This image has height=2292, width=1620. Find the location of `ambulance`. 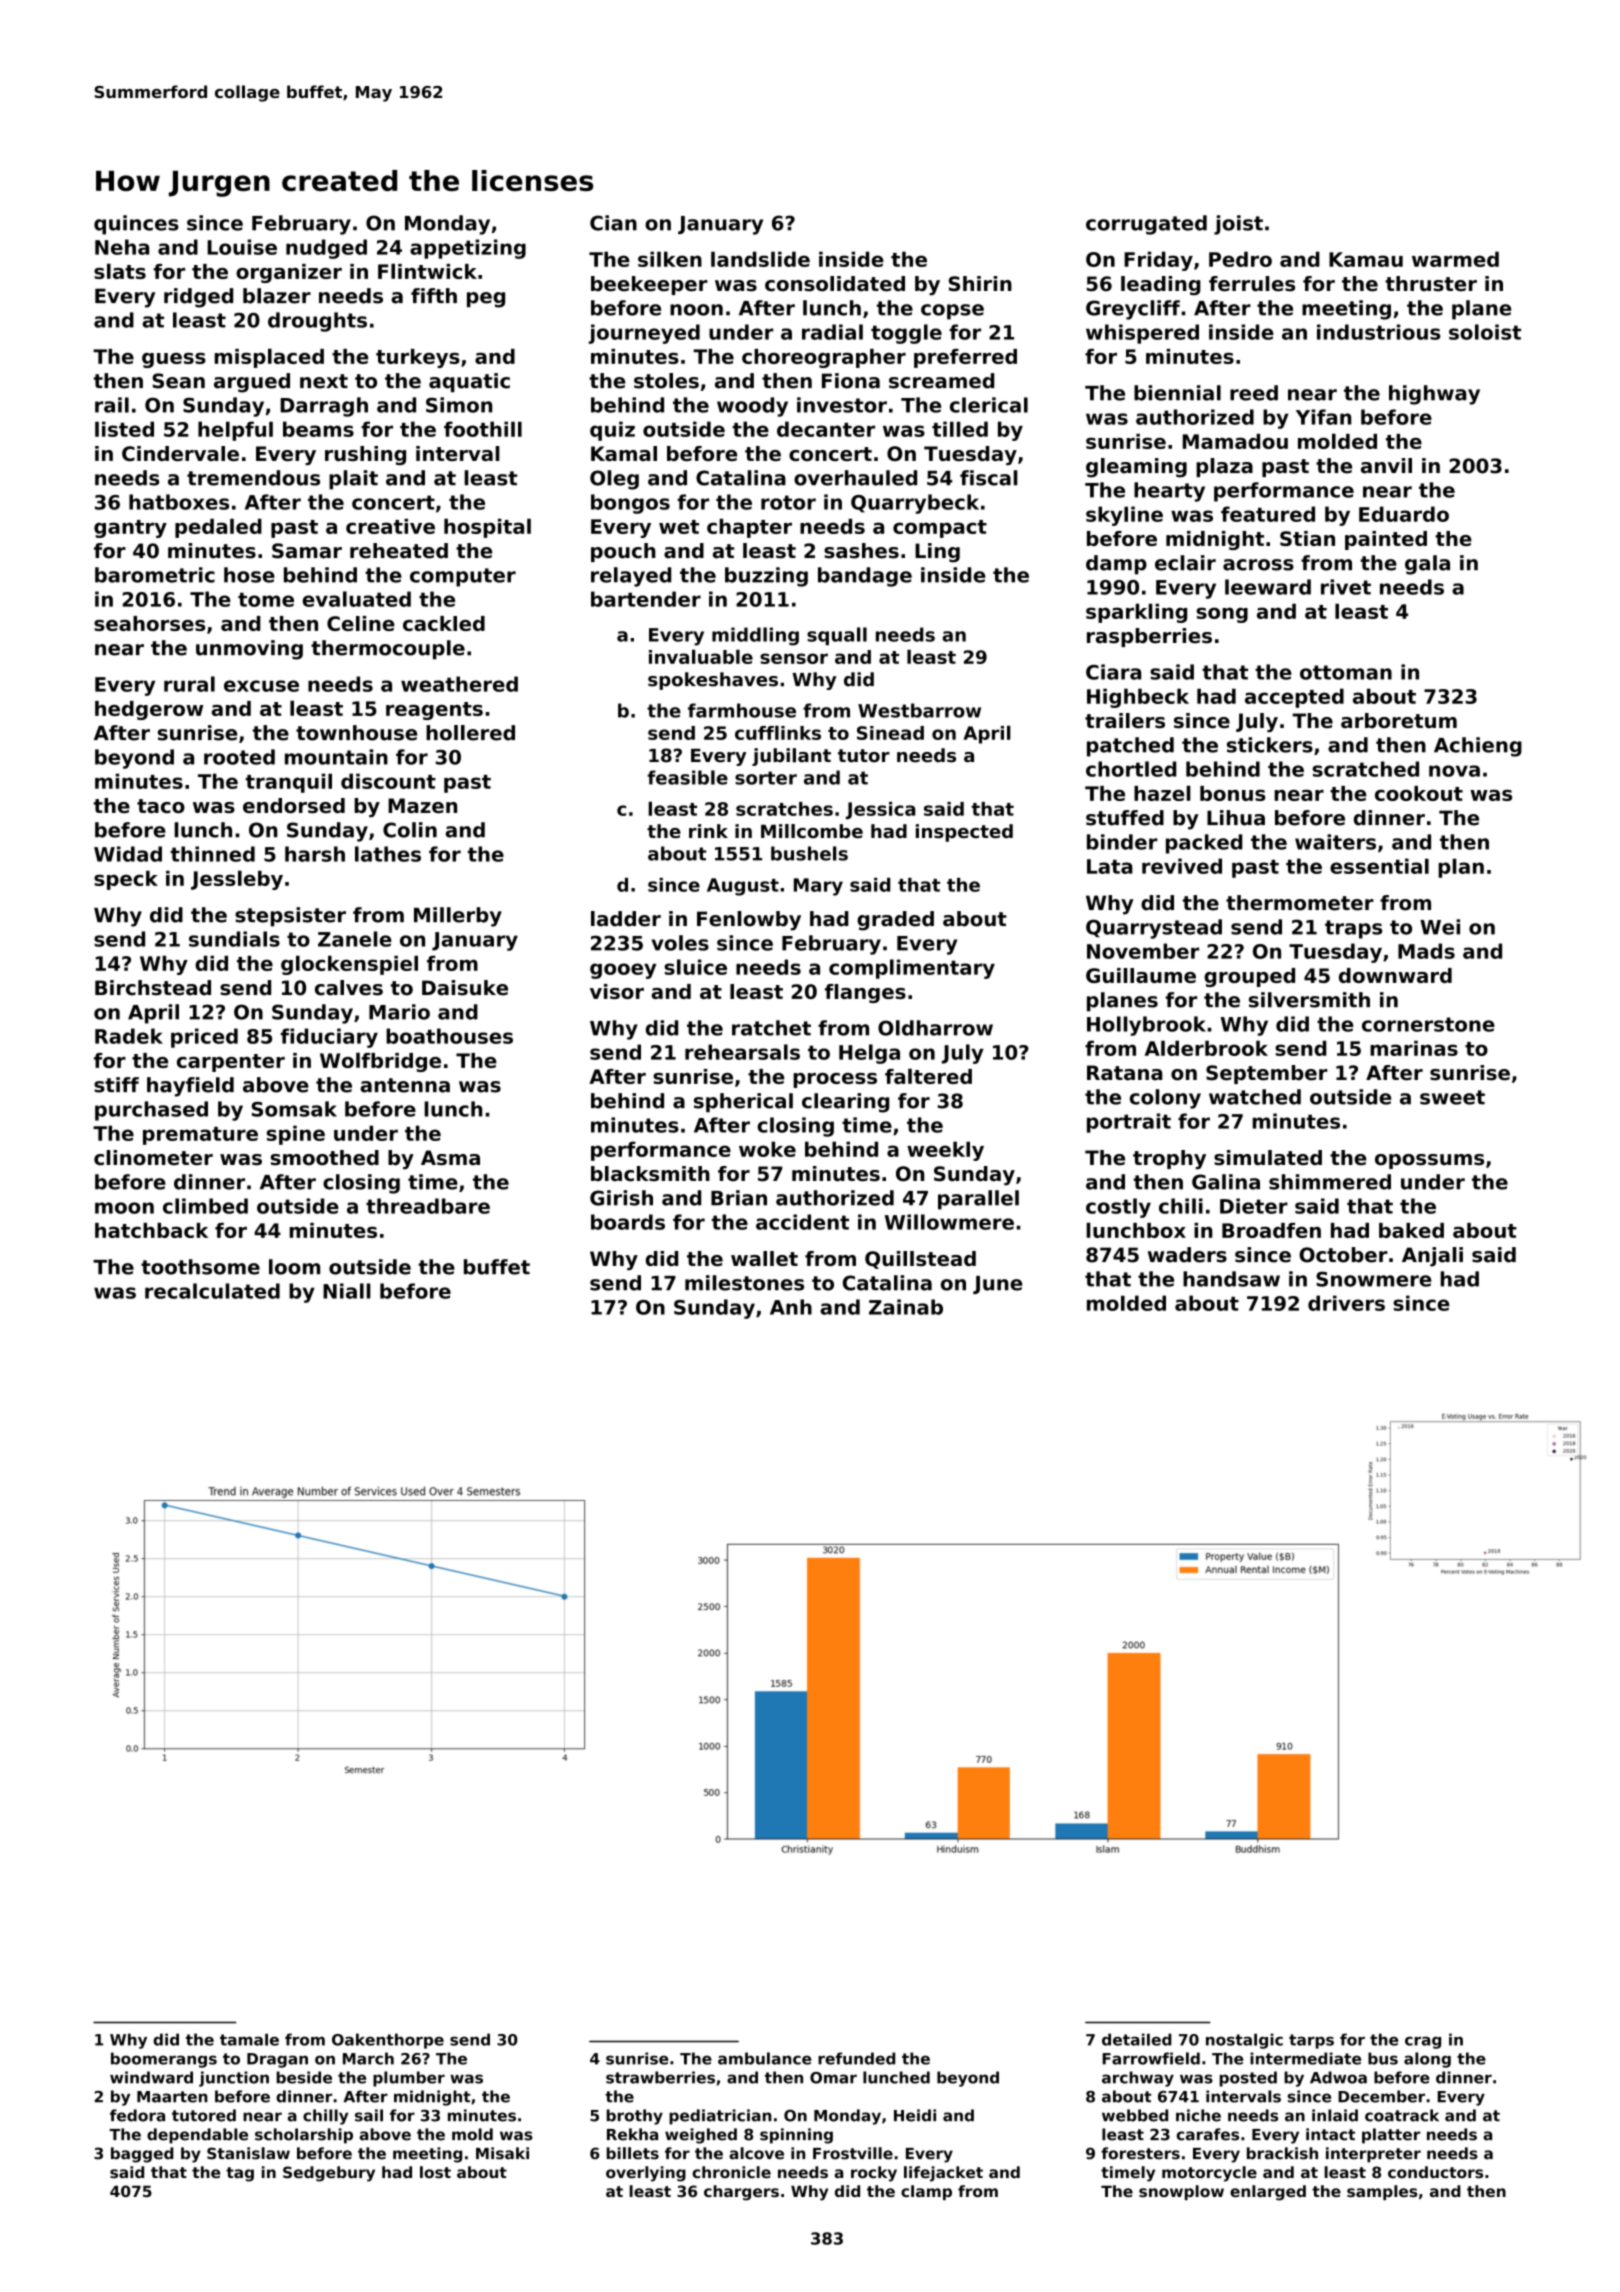

ambulance is located at coordinates (764, 2058).
